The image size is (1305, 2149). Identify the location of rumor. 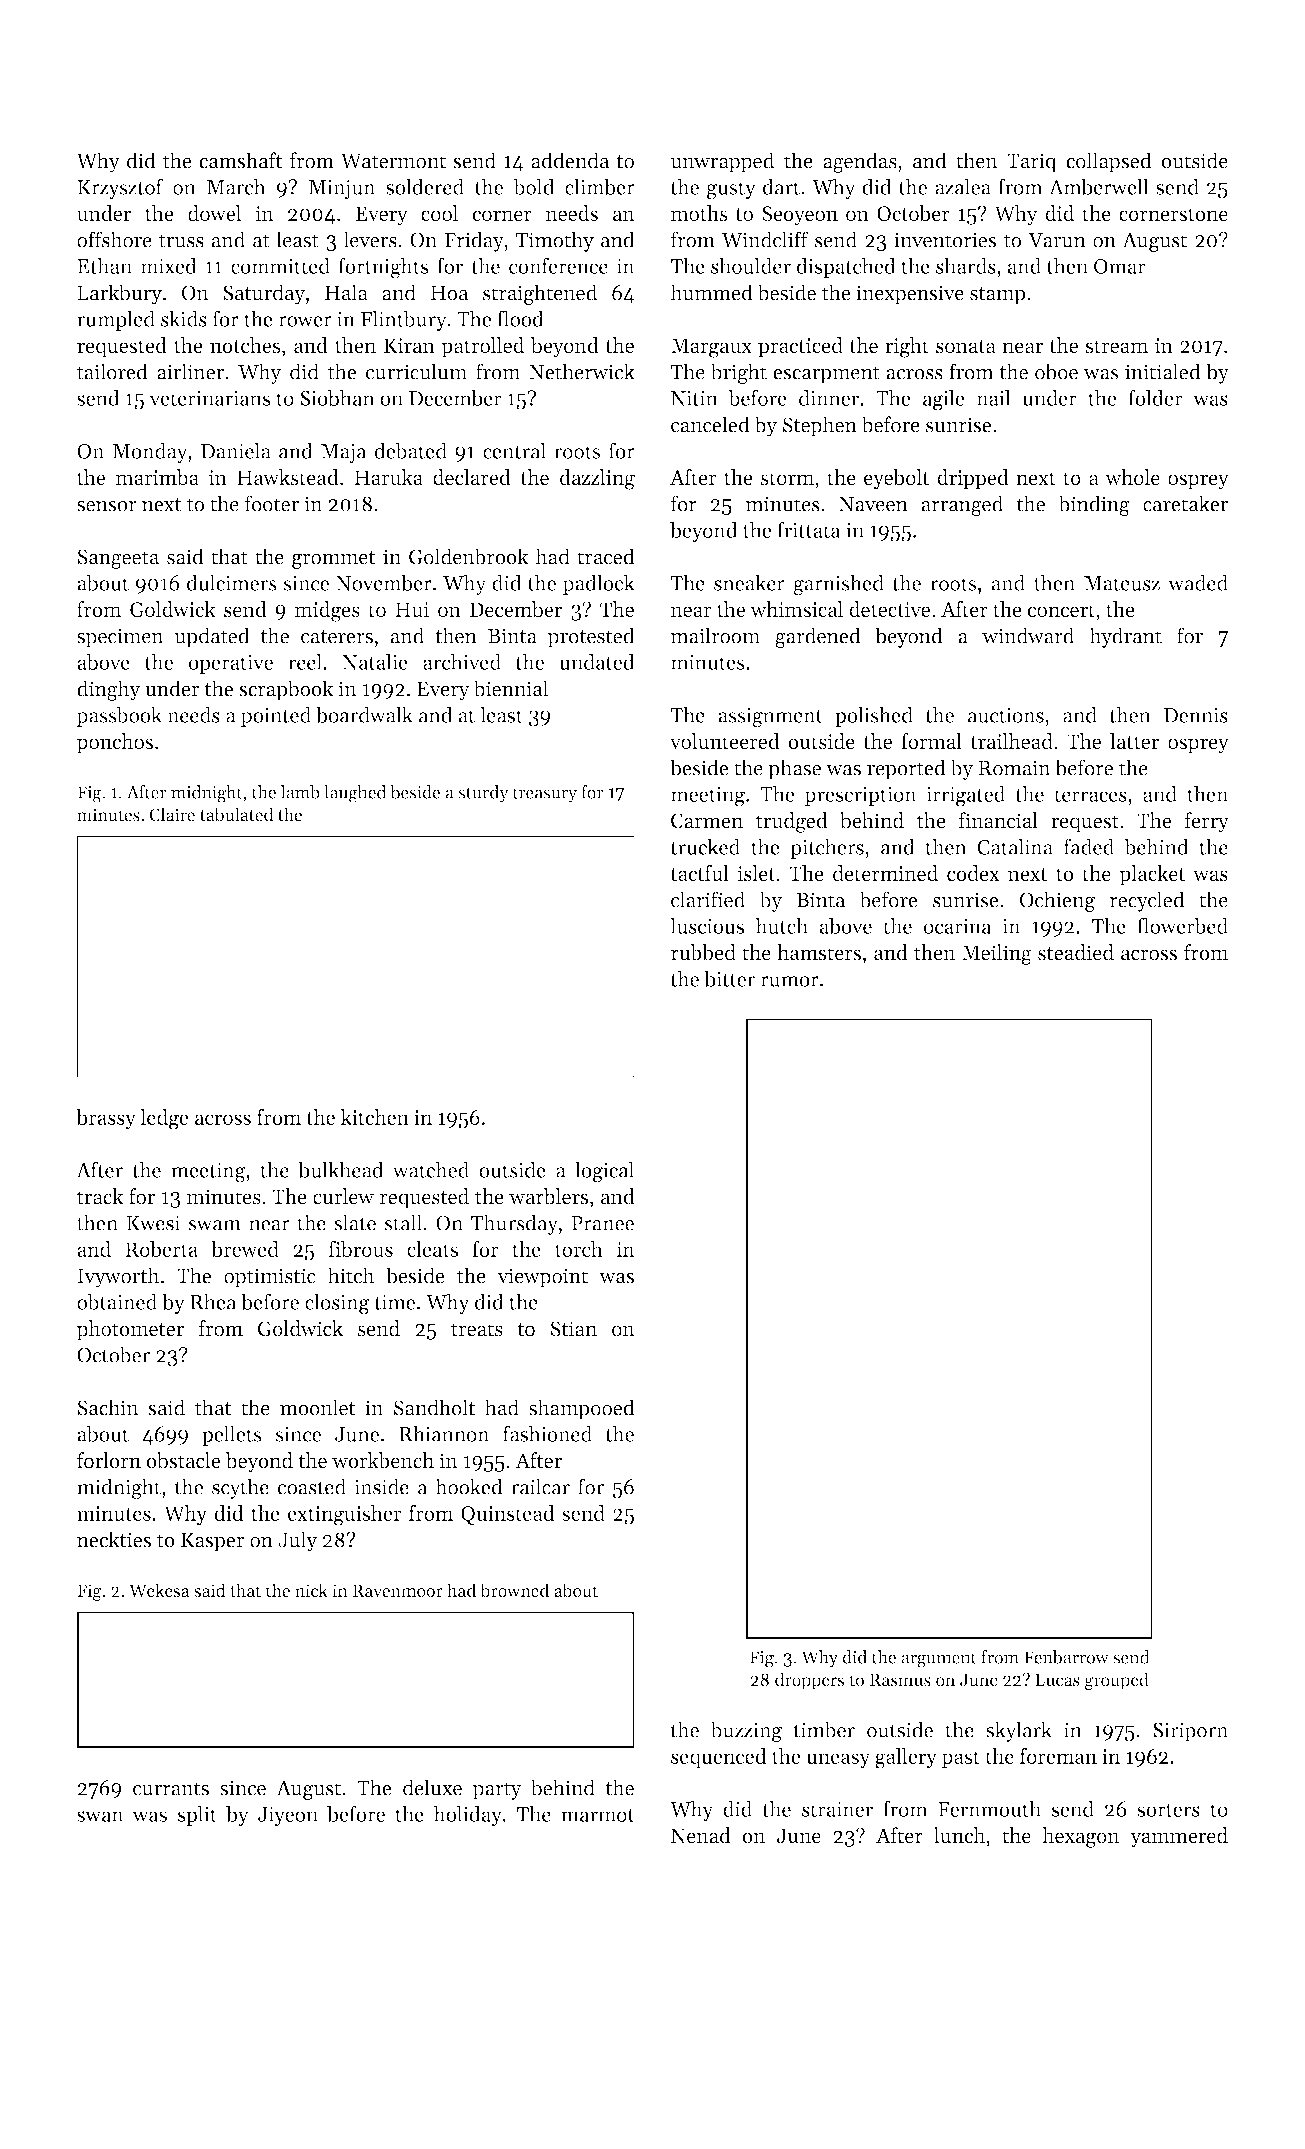
(790, 981).
